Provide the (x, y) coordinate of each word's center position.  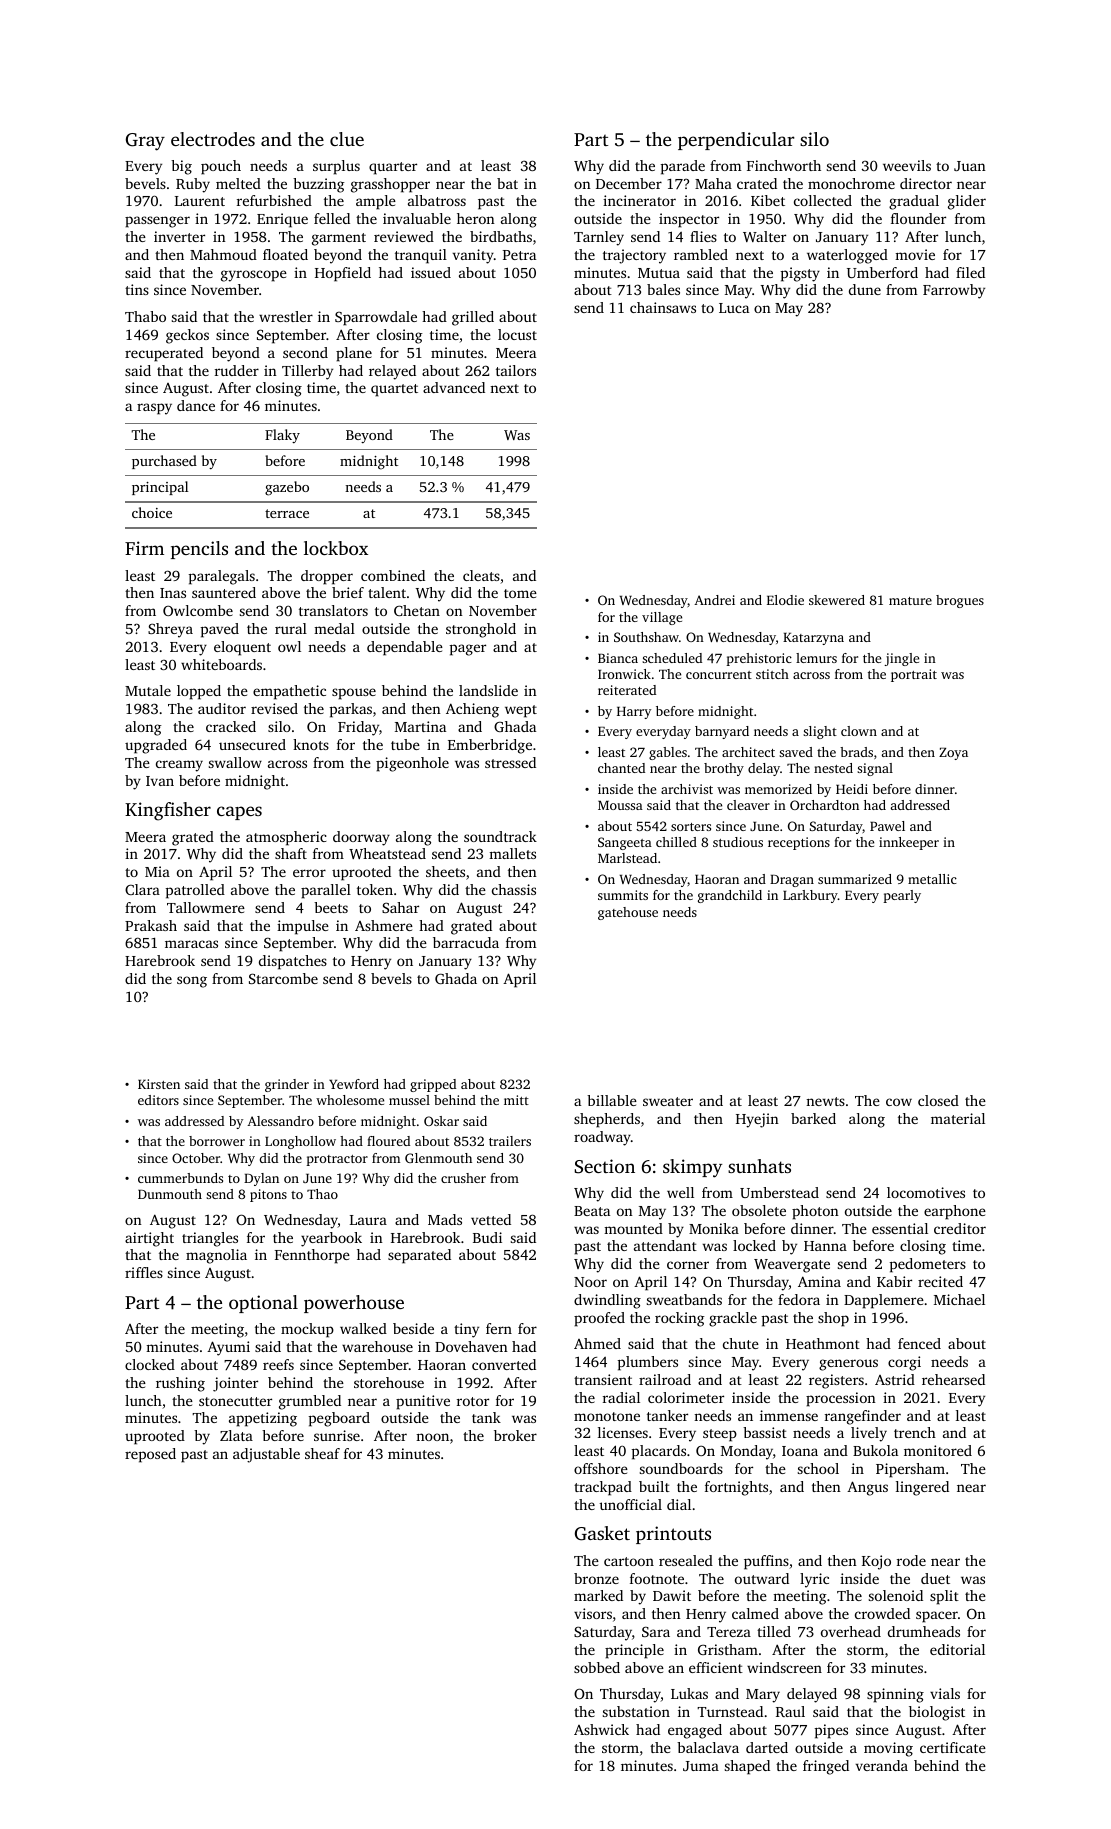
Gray (145, 142)
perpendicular (736, 141)
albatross (437, 200)
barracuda (466, 942)
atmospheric (286, 838)
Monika (714, 1228)
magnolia (216, 1256)
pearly (902, 896)
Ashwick (601, 1729)
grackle (733, 1319)
